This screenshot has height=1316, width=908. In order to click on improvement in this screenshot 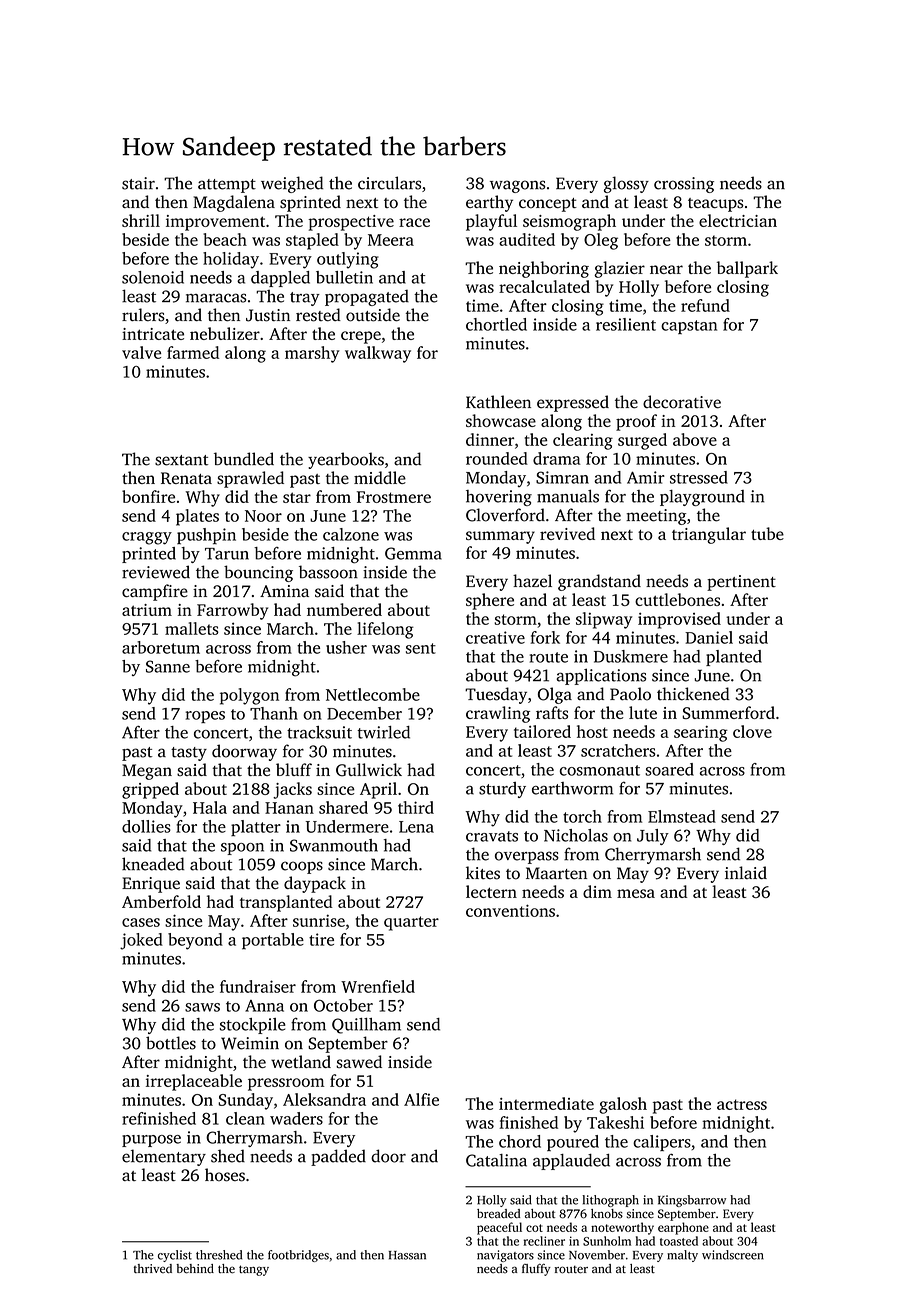, I will do `click(215, 223)`.
